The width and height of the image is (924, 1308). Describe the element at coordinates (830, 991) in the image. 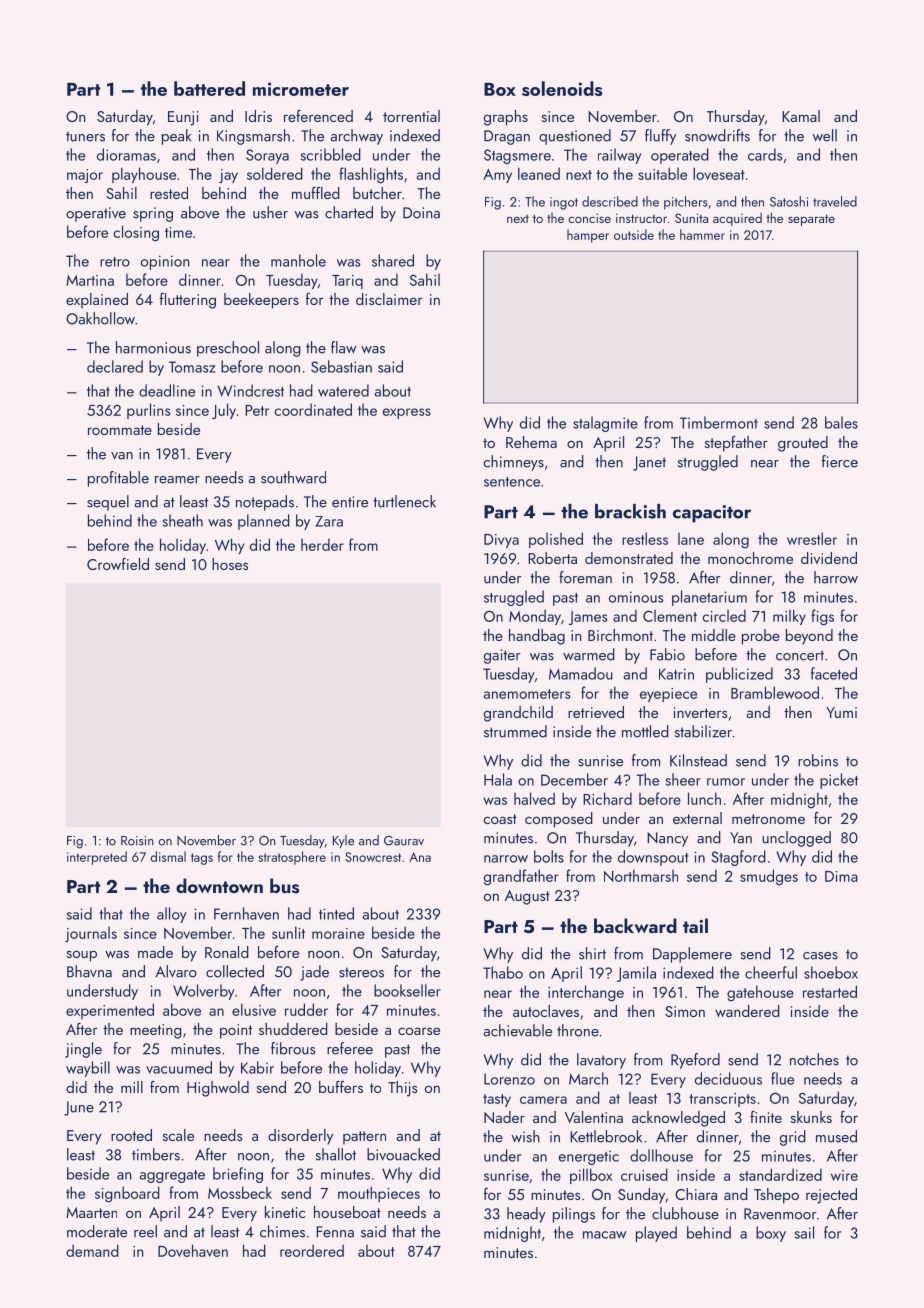

I see `restarted` at that location.
